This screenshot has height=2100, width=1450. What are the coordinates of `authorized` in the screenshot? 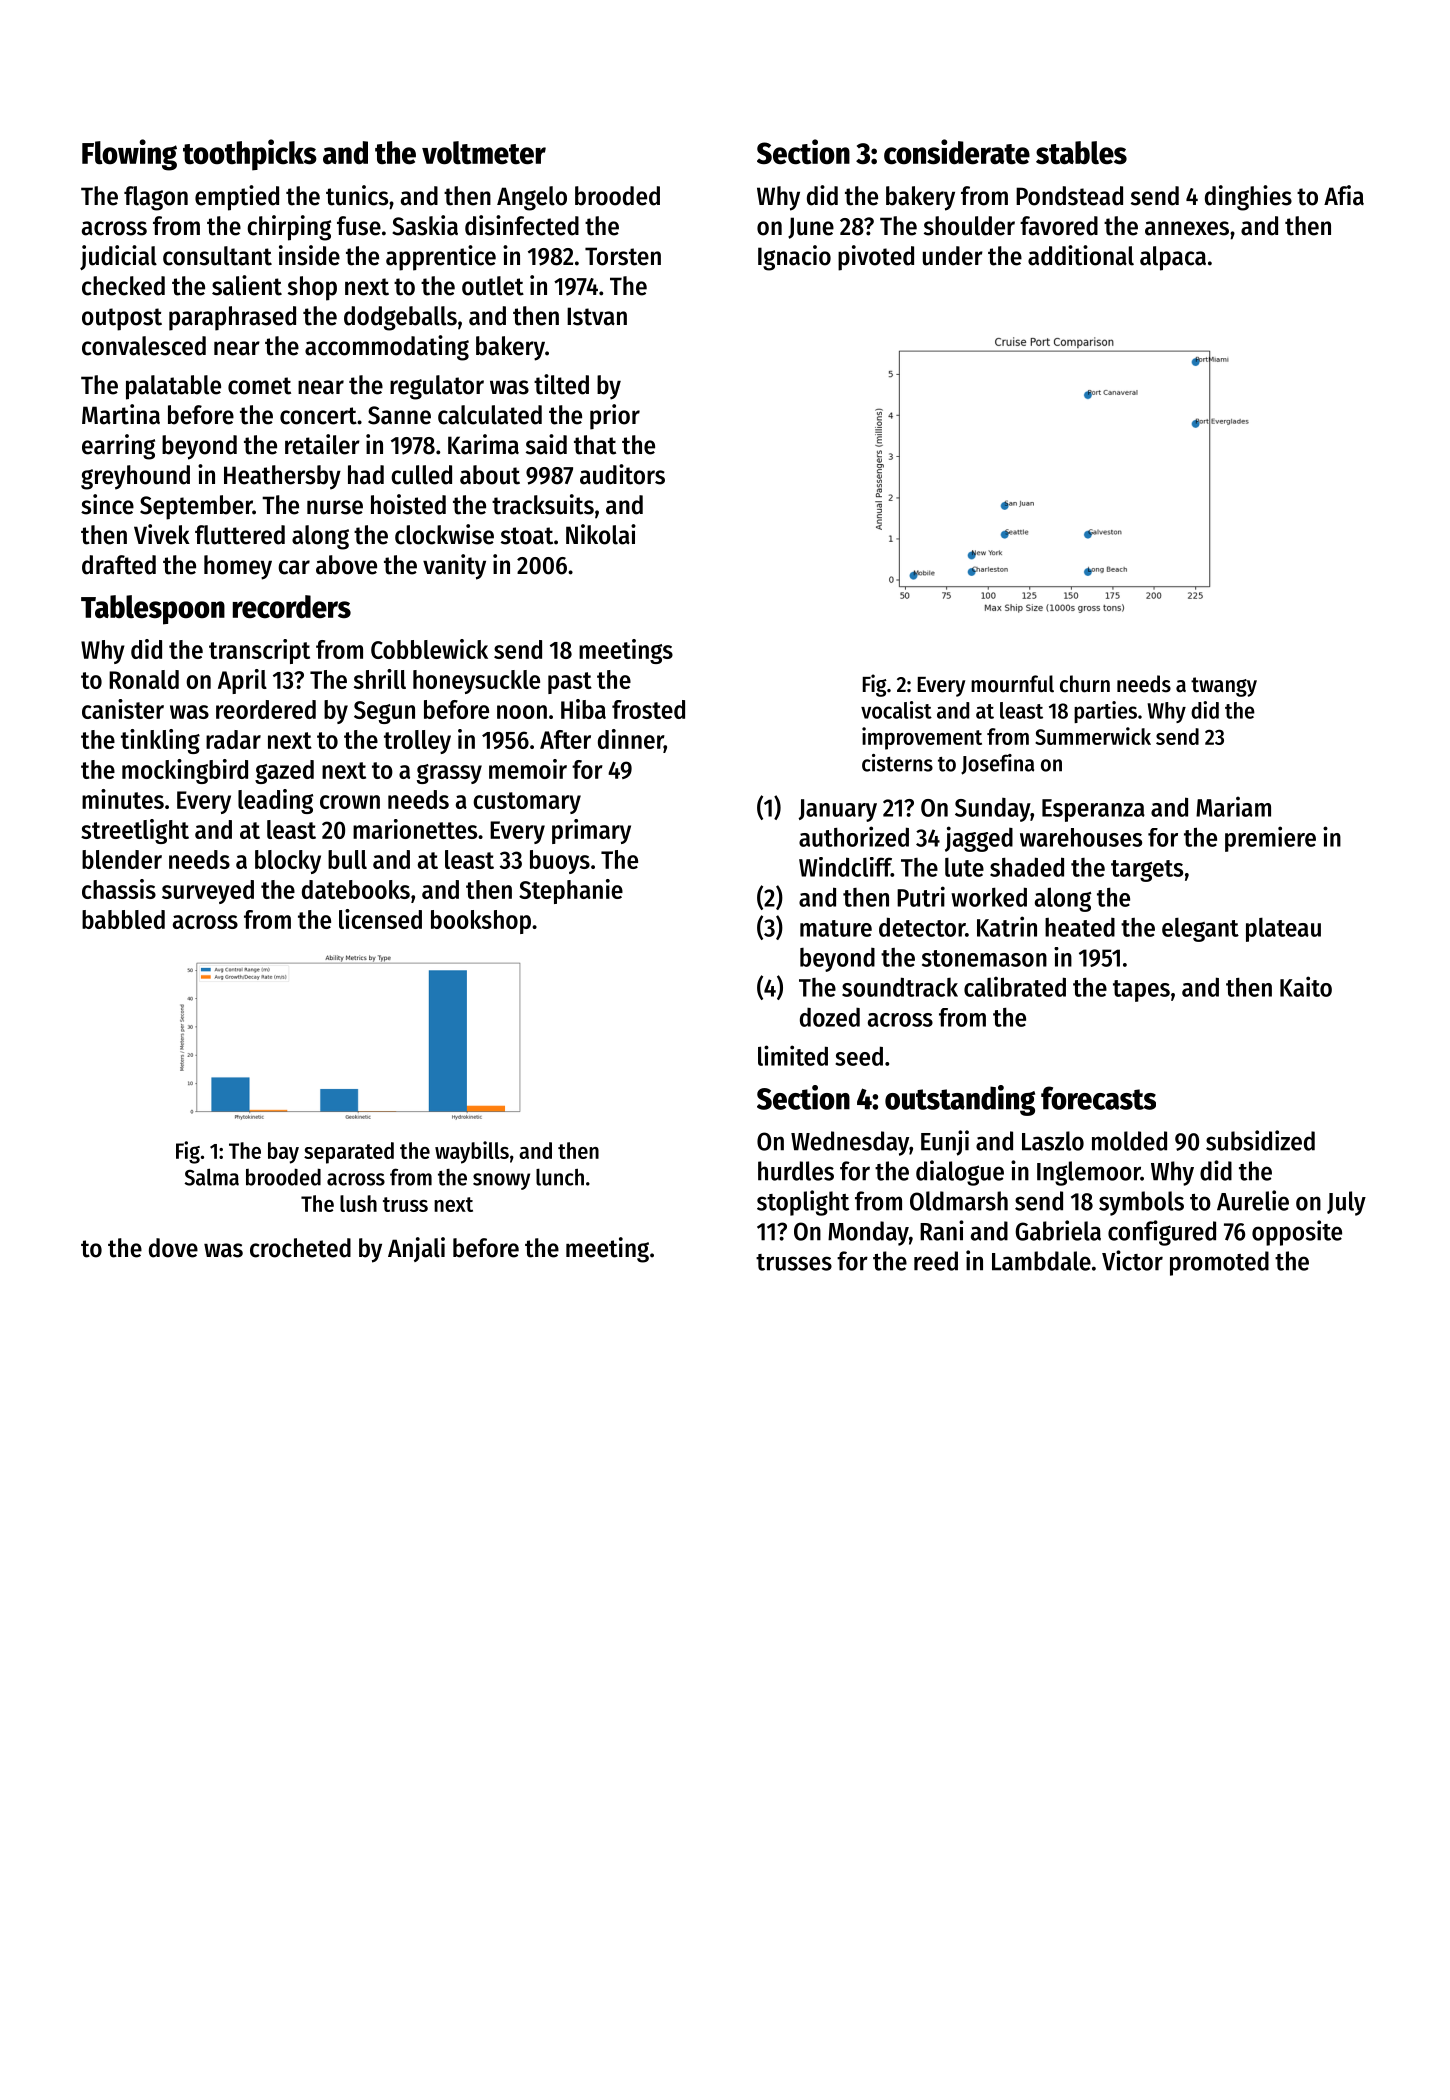 It's located at (854, 836).
